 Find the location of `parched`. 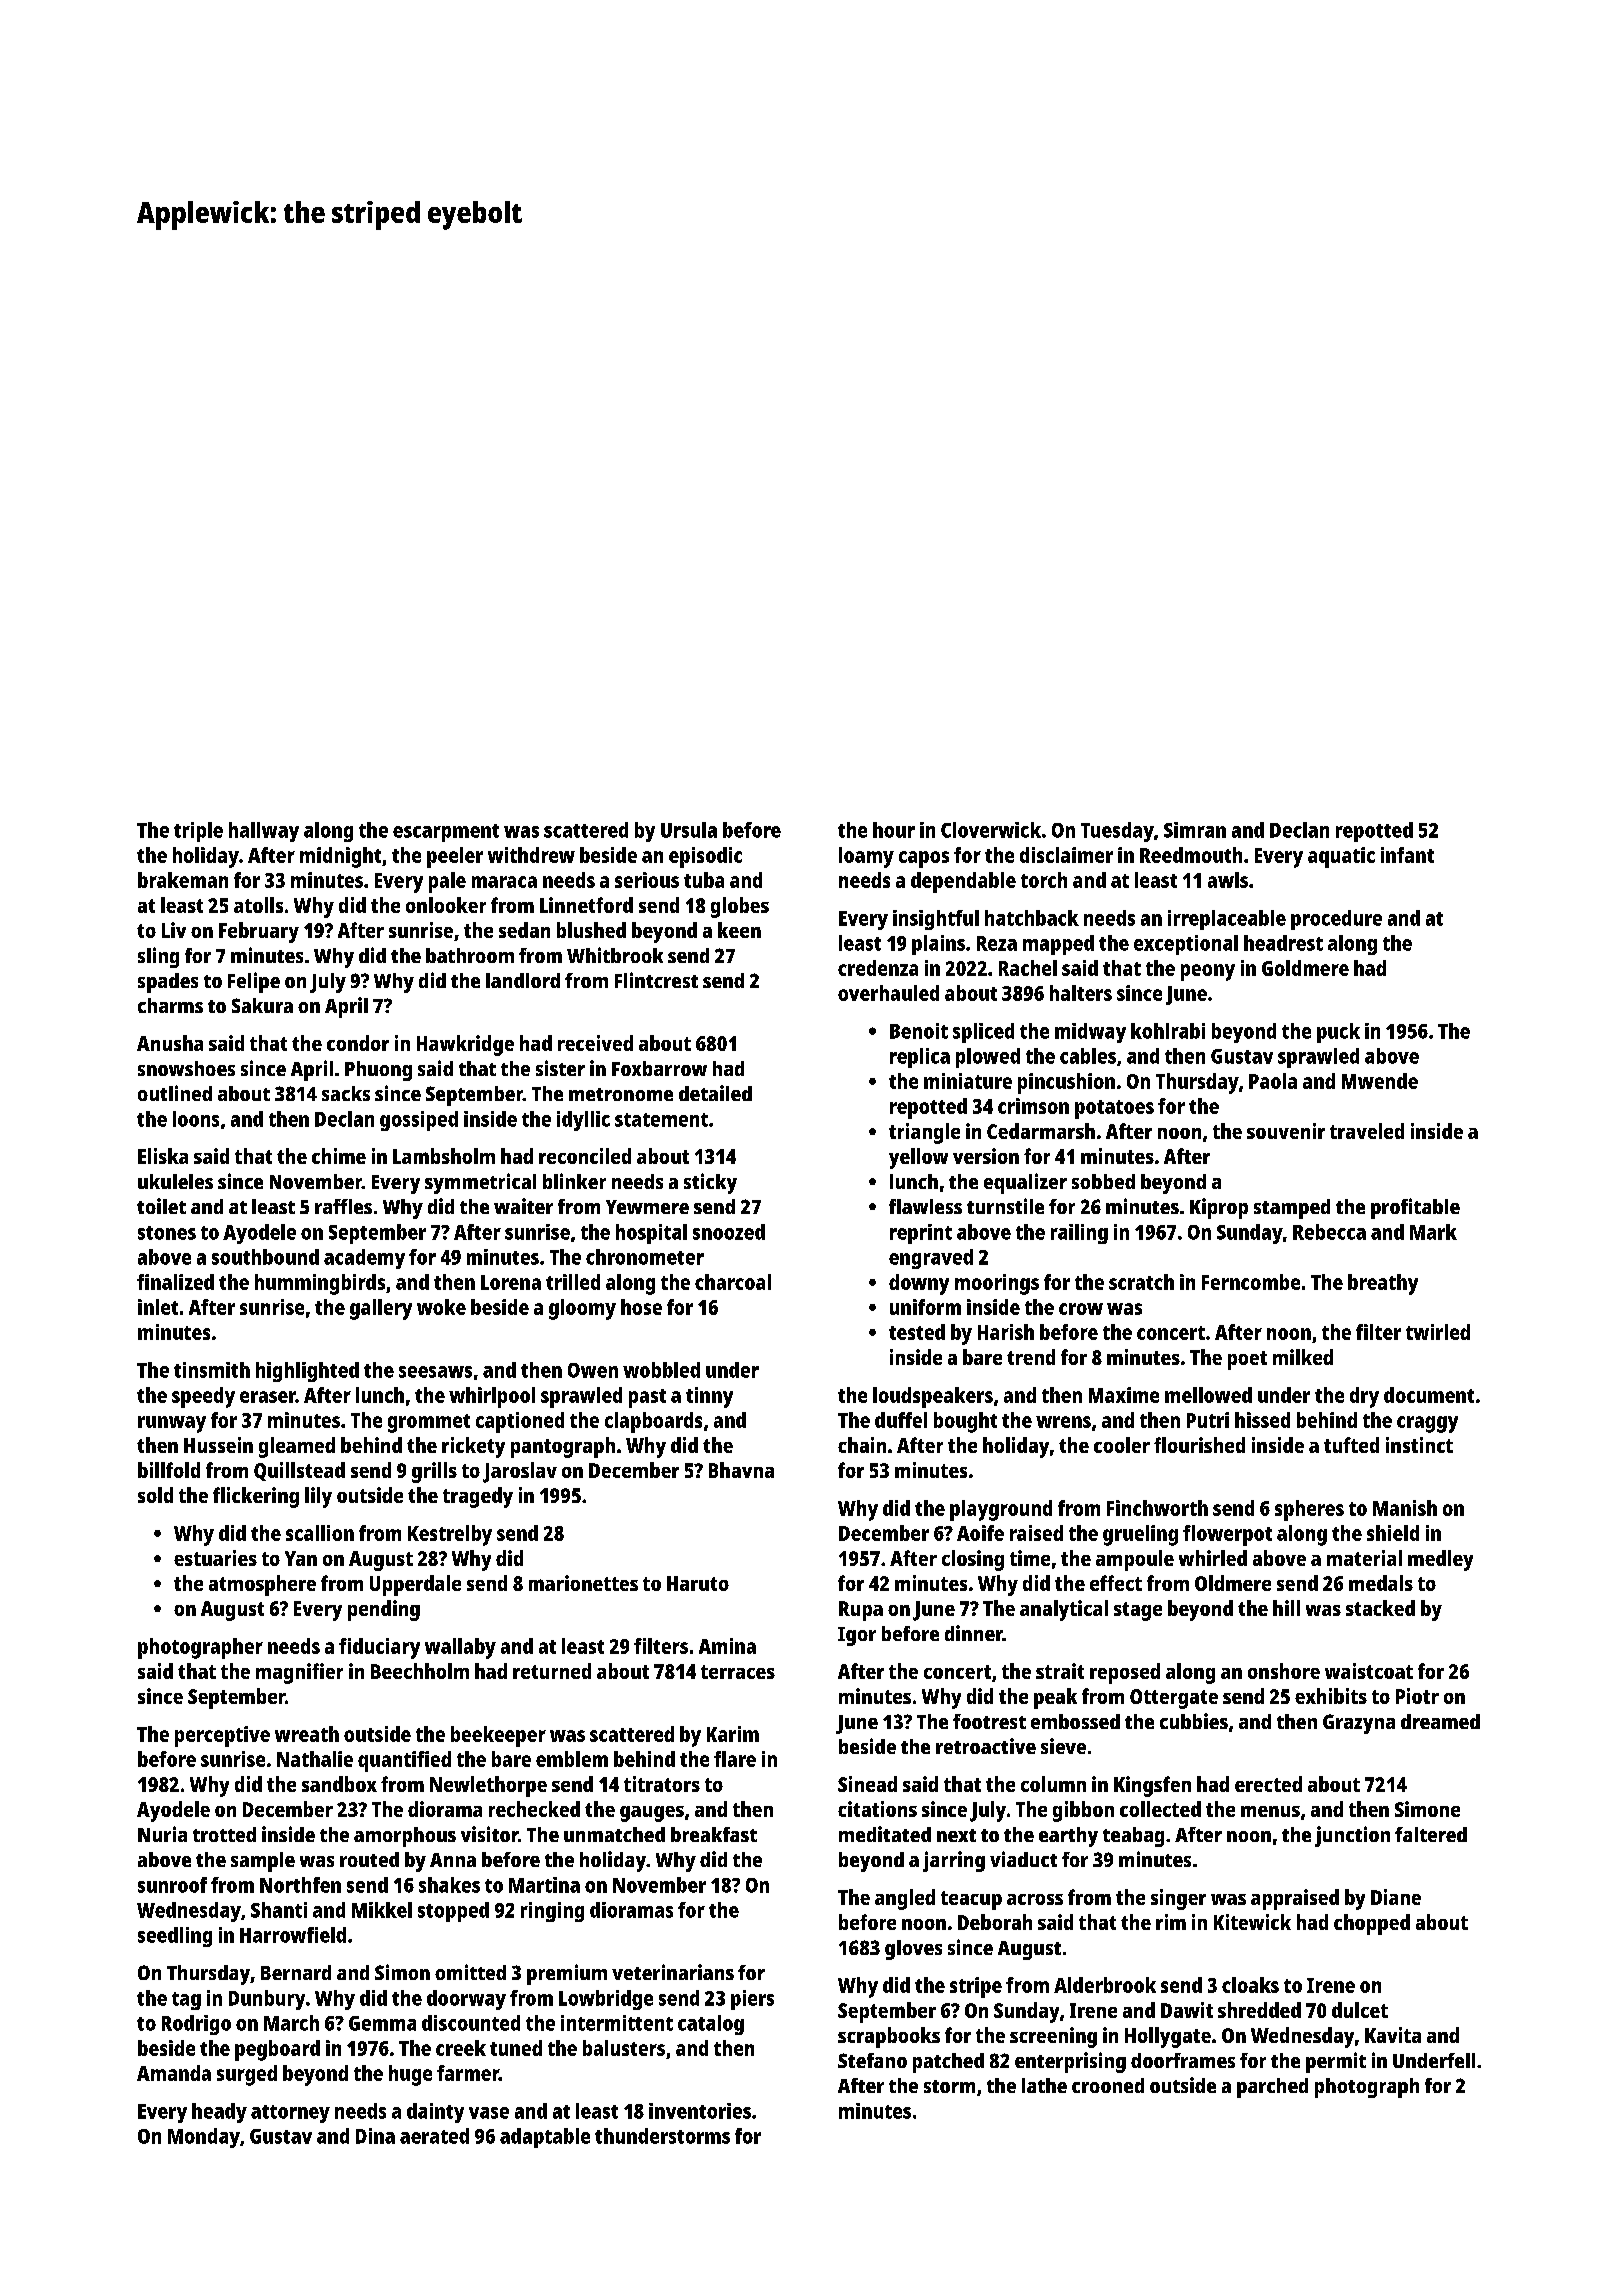

parched is located at coordinates (1272, 2088).
